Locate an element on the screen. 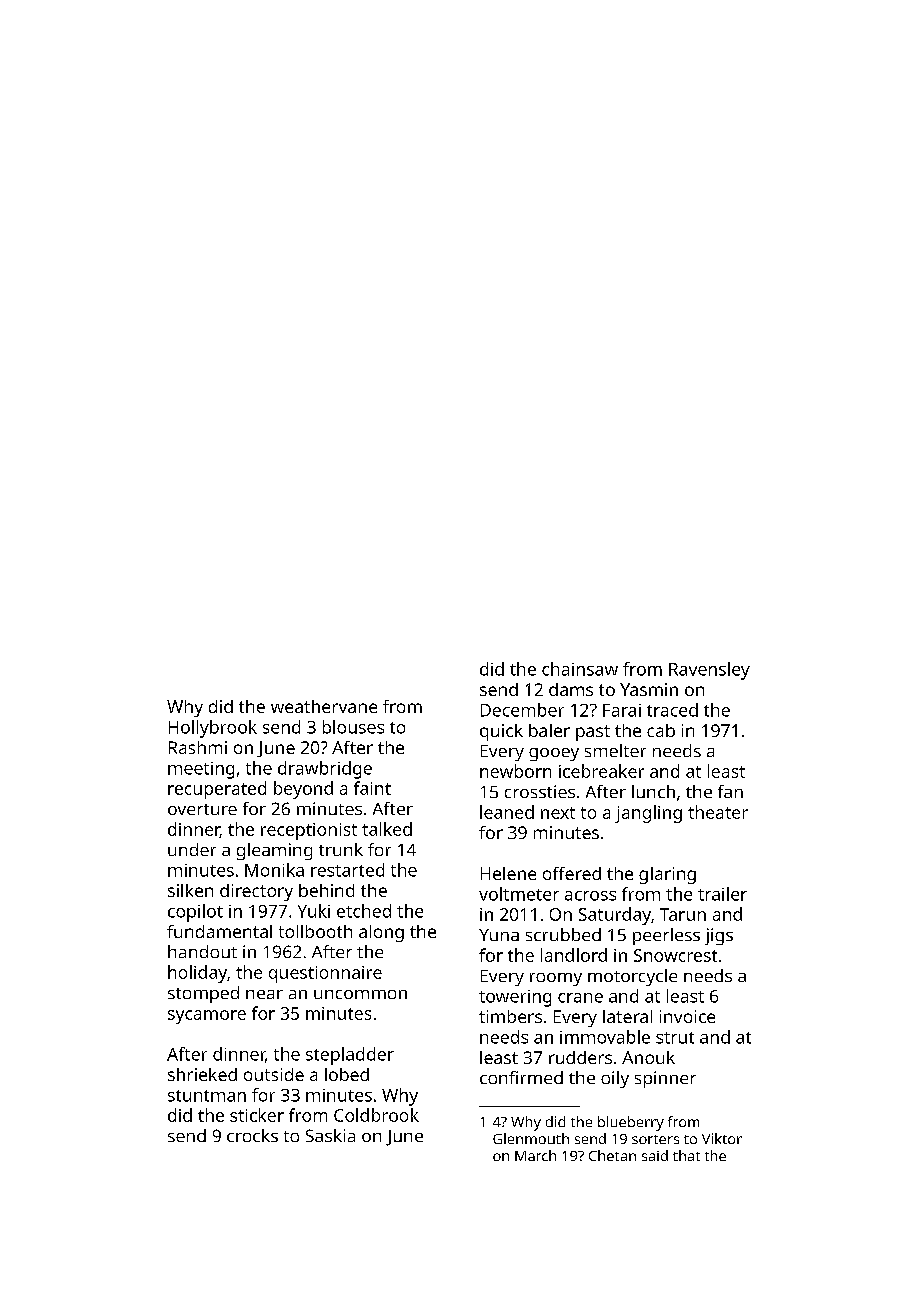 This screenshot has width=924, height=1311. Hollybrook is located at coordinates (213, 729).
